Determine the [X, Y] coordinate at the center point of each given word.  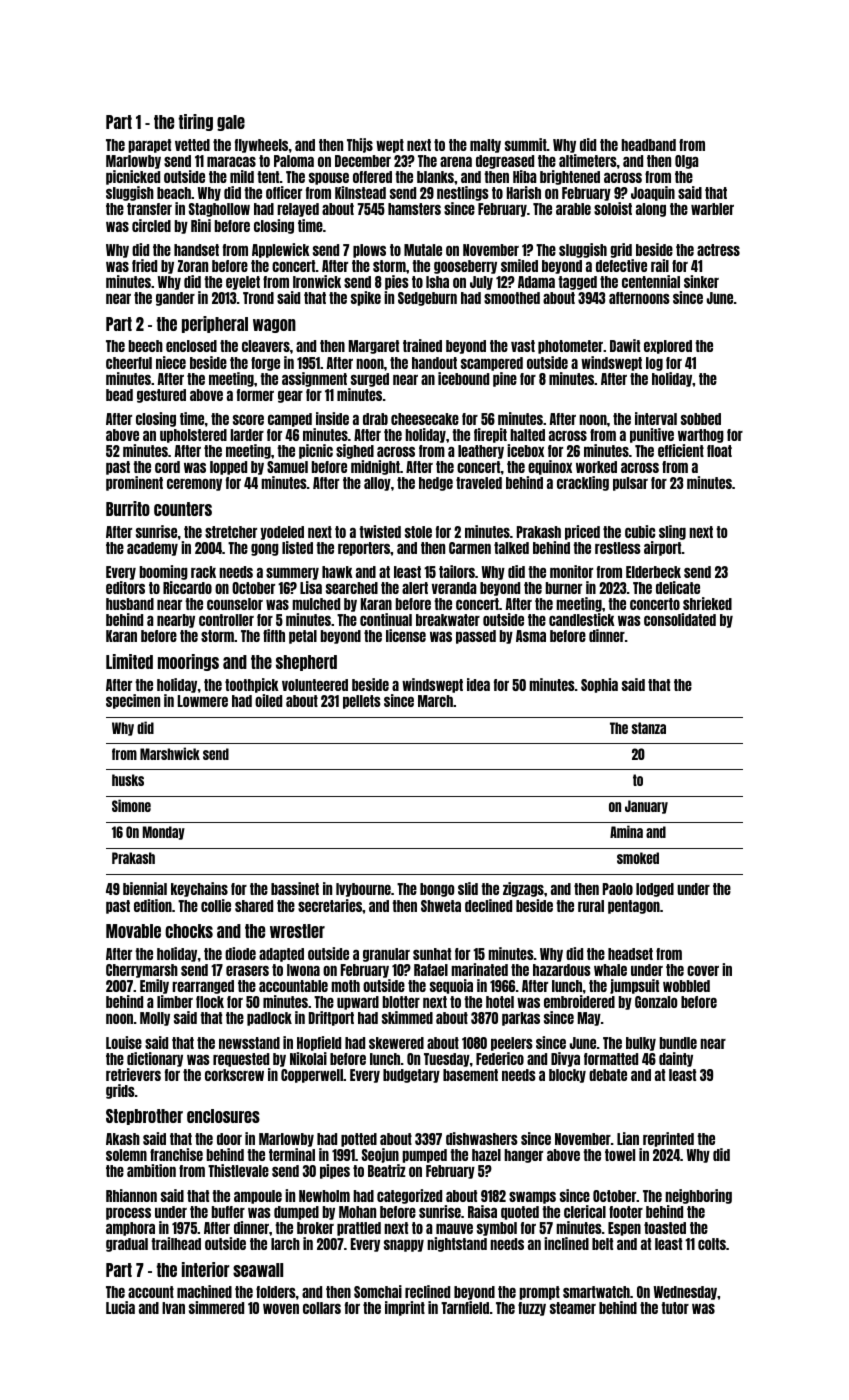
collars [322, 1308]
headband [648, 145]
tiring [196, 122]
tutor [675, 1308]
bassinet [295, 888]
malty [485, 146]
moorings [188, 662]
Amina [626, 831]
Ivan [173, 1308]
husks [128, 780]
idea [478, 684]
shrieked [707, 603]
